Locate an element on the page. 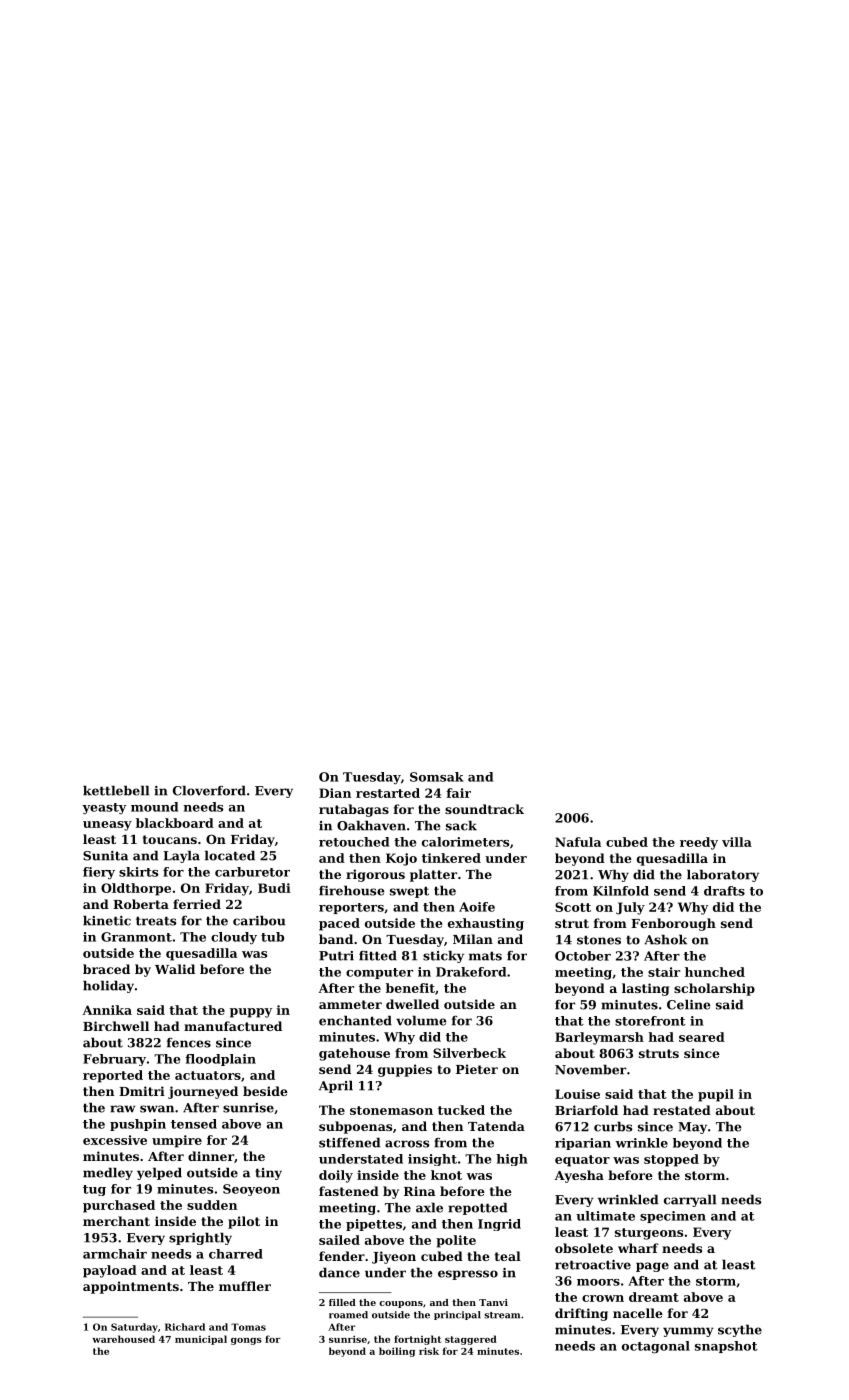 The width and height of the page is (849, 1400). retouched is located at coordinates (354, 842).
